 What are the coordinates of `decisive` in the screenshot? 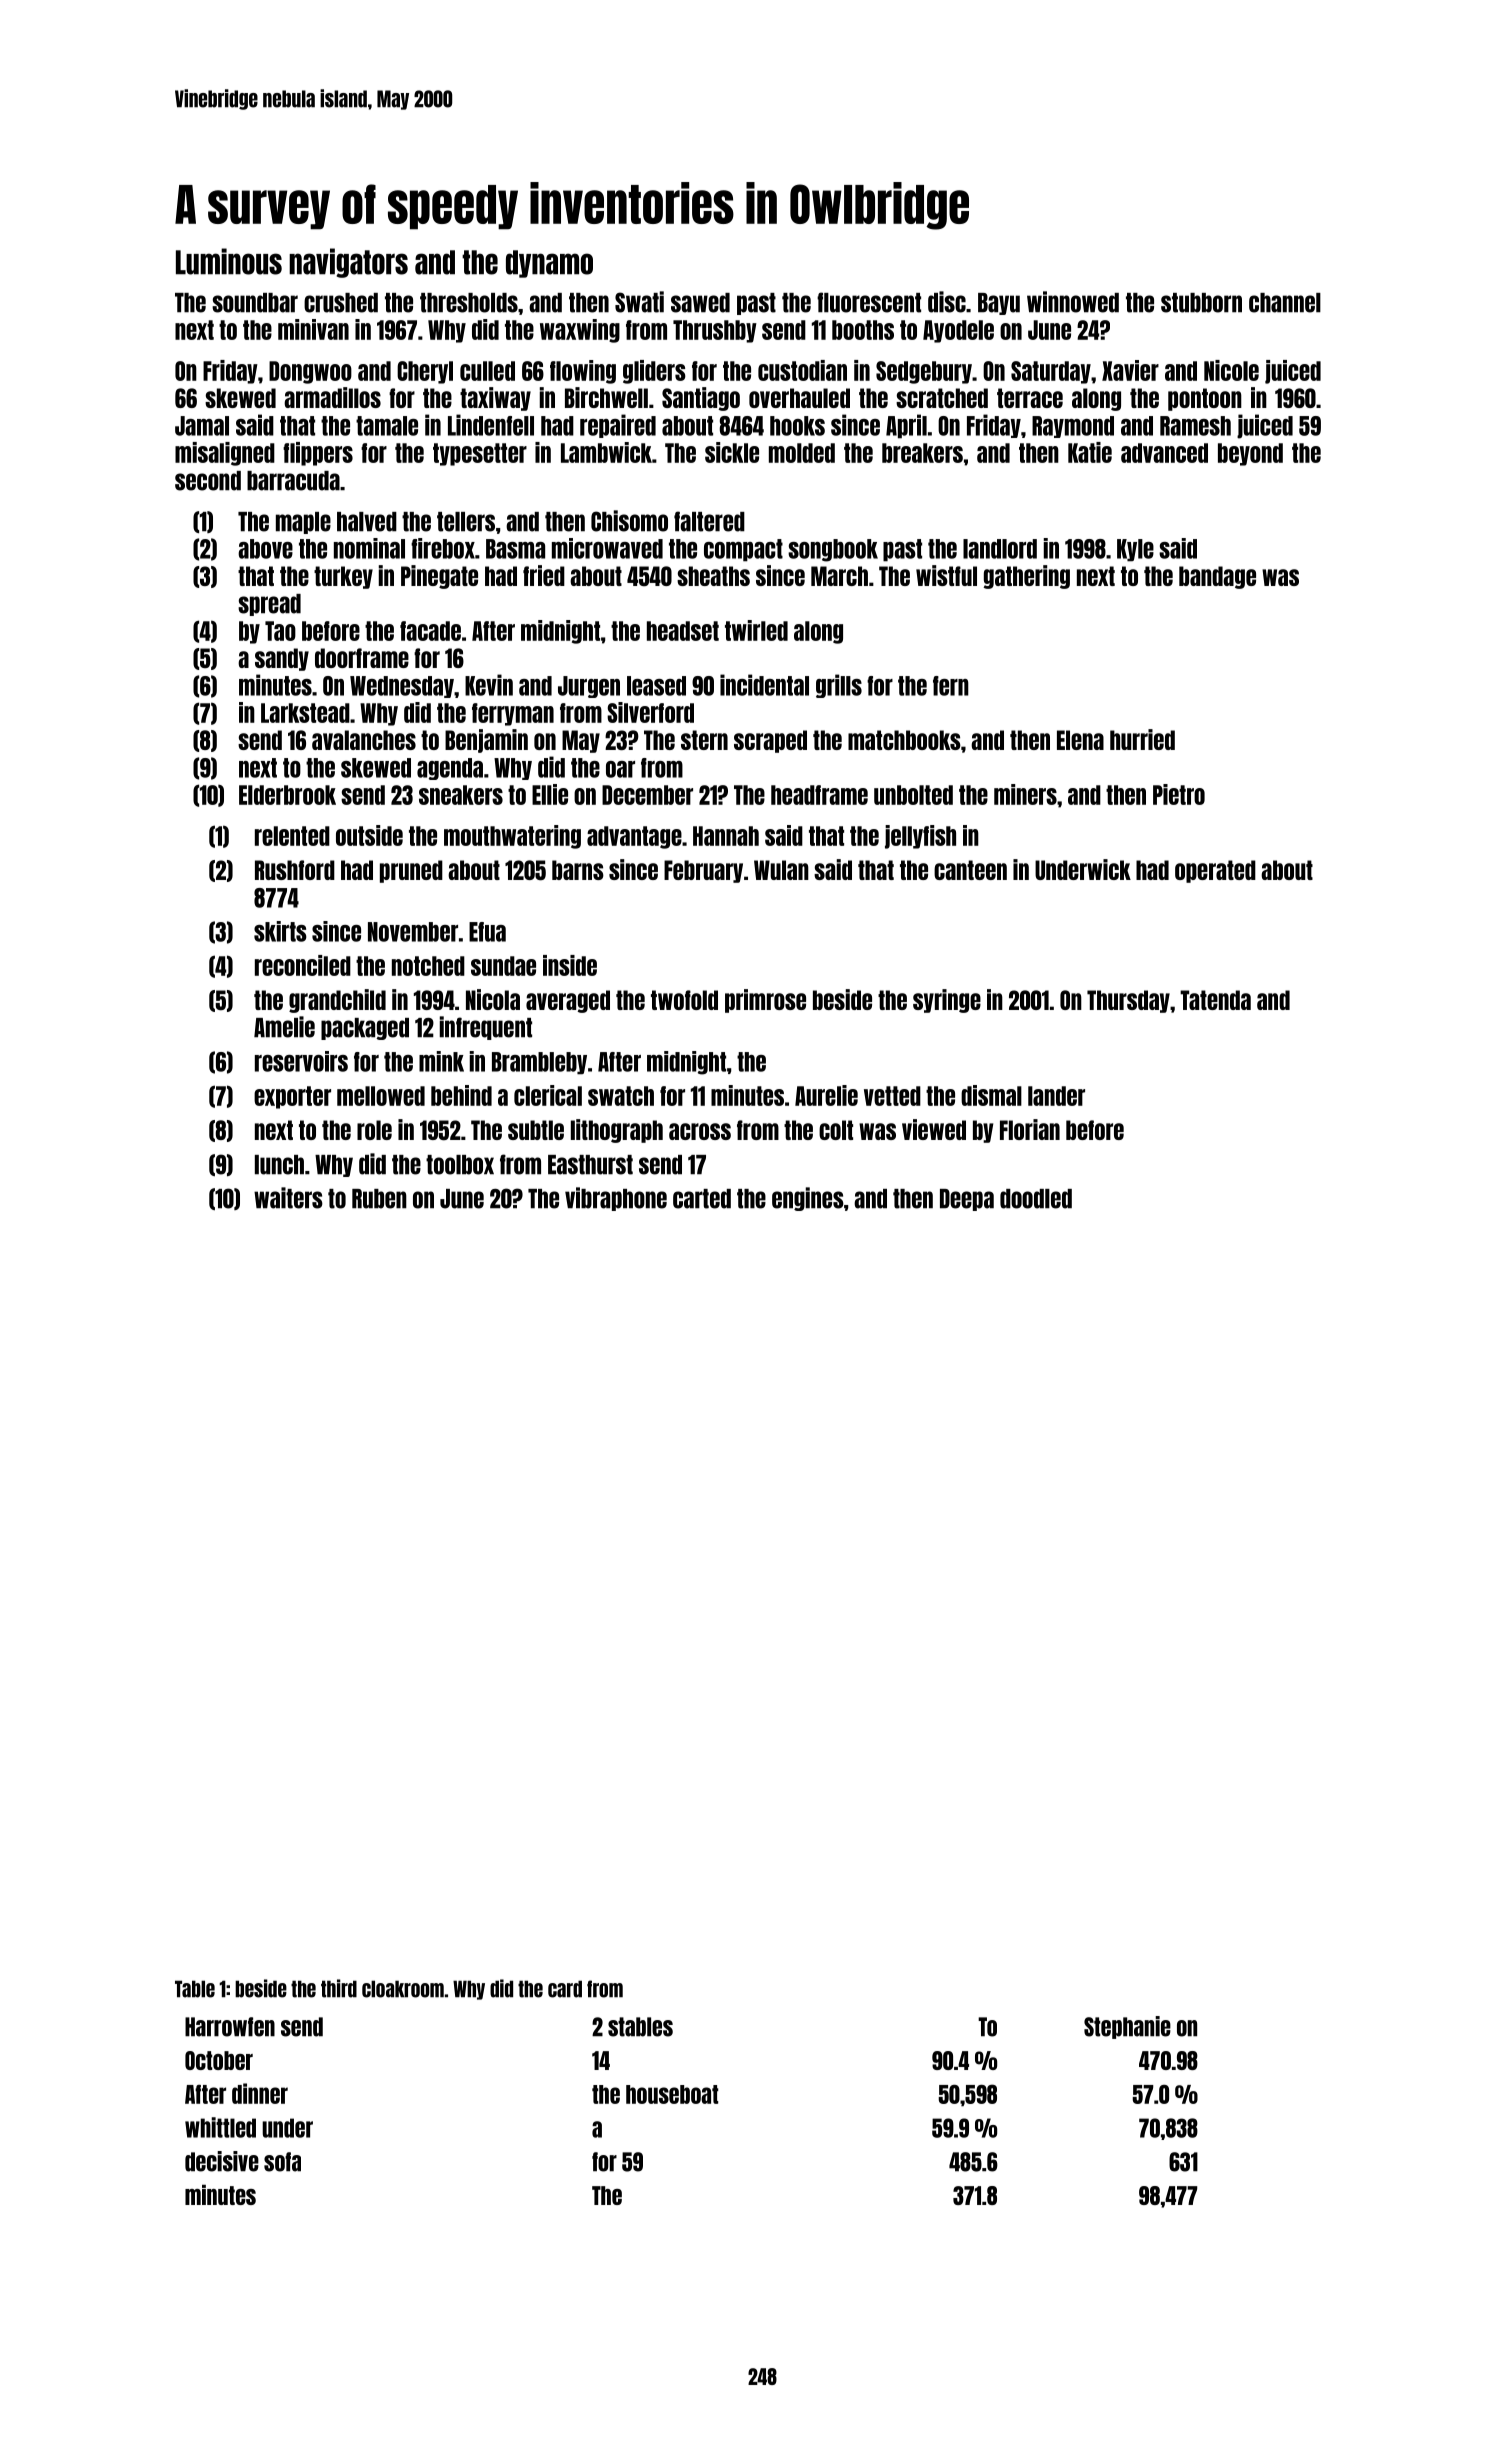 It's located at (222, 2161).
